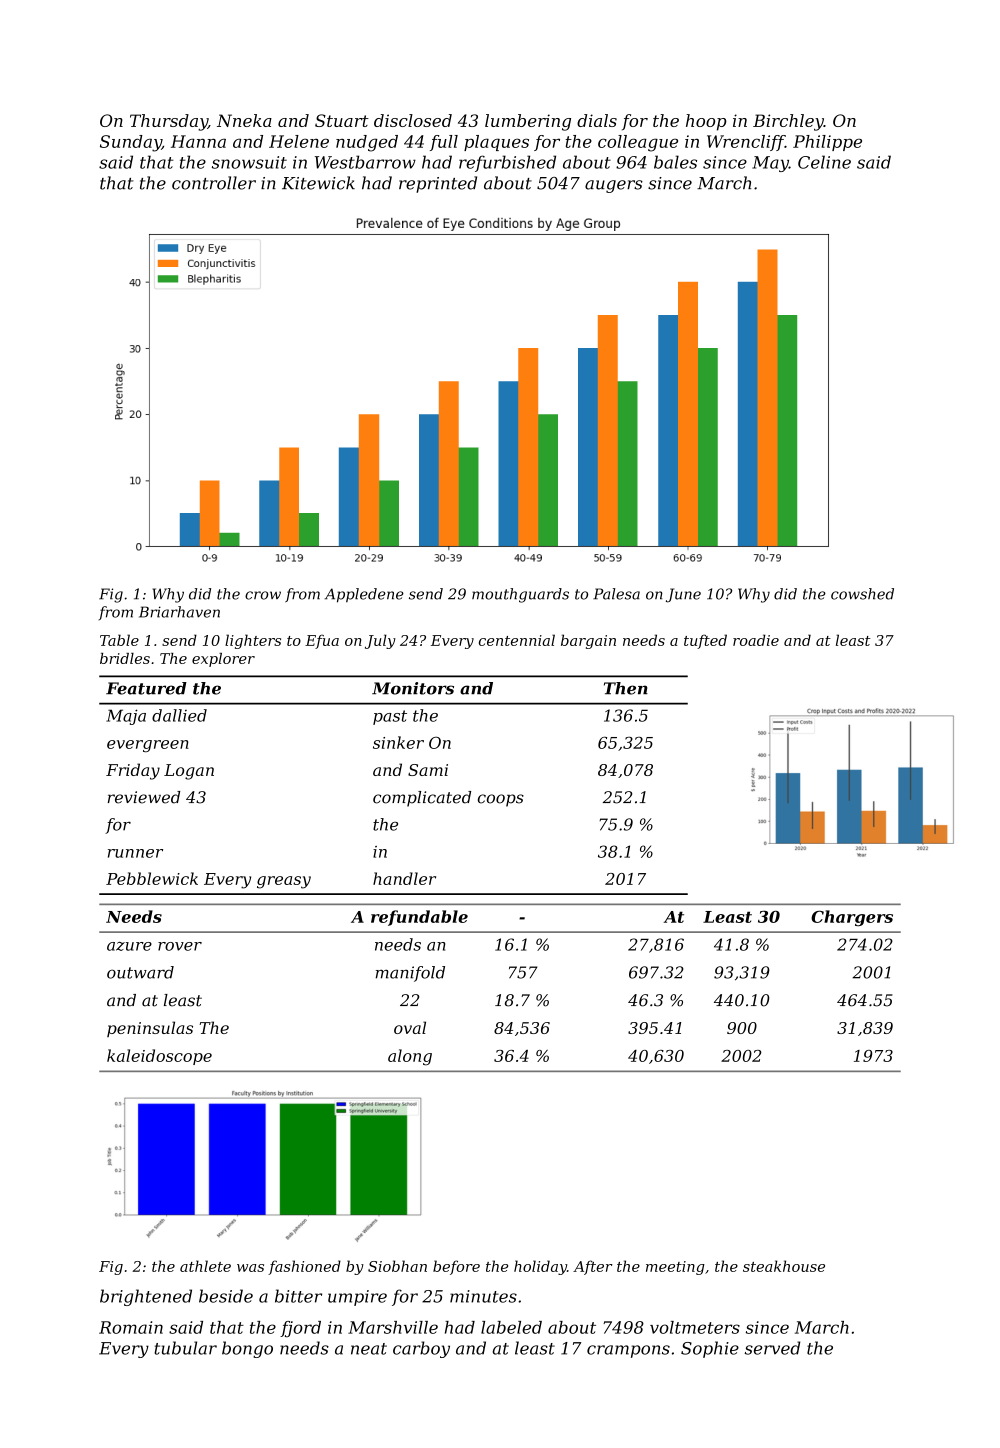  Describe the element at coordinates (852, 918) in the image. I see `Chargers` at that location.
